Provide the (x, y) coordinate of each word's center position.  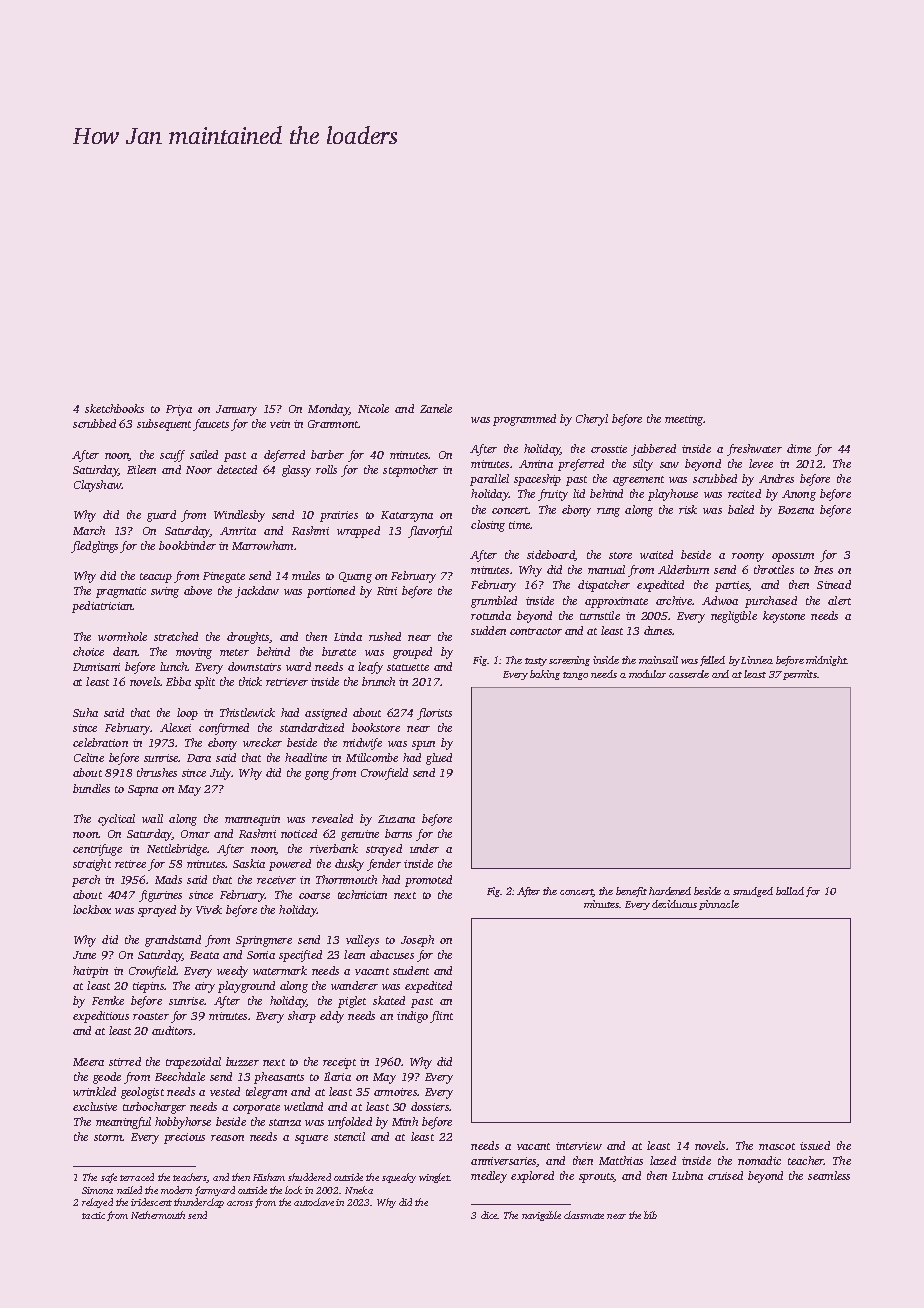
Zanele (436, 408)
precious (184, 1138)
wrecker (262, 742)
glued (439, 759)
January (236, 410)
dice (489, 1215)
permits (800, 675)
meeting (684, 420)
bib (650, 1215)
